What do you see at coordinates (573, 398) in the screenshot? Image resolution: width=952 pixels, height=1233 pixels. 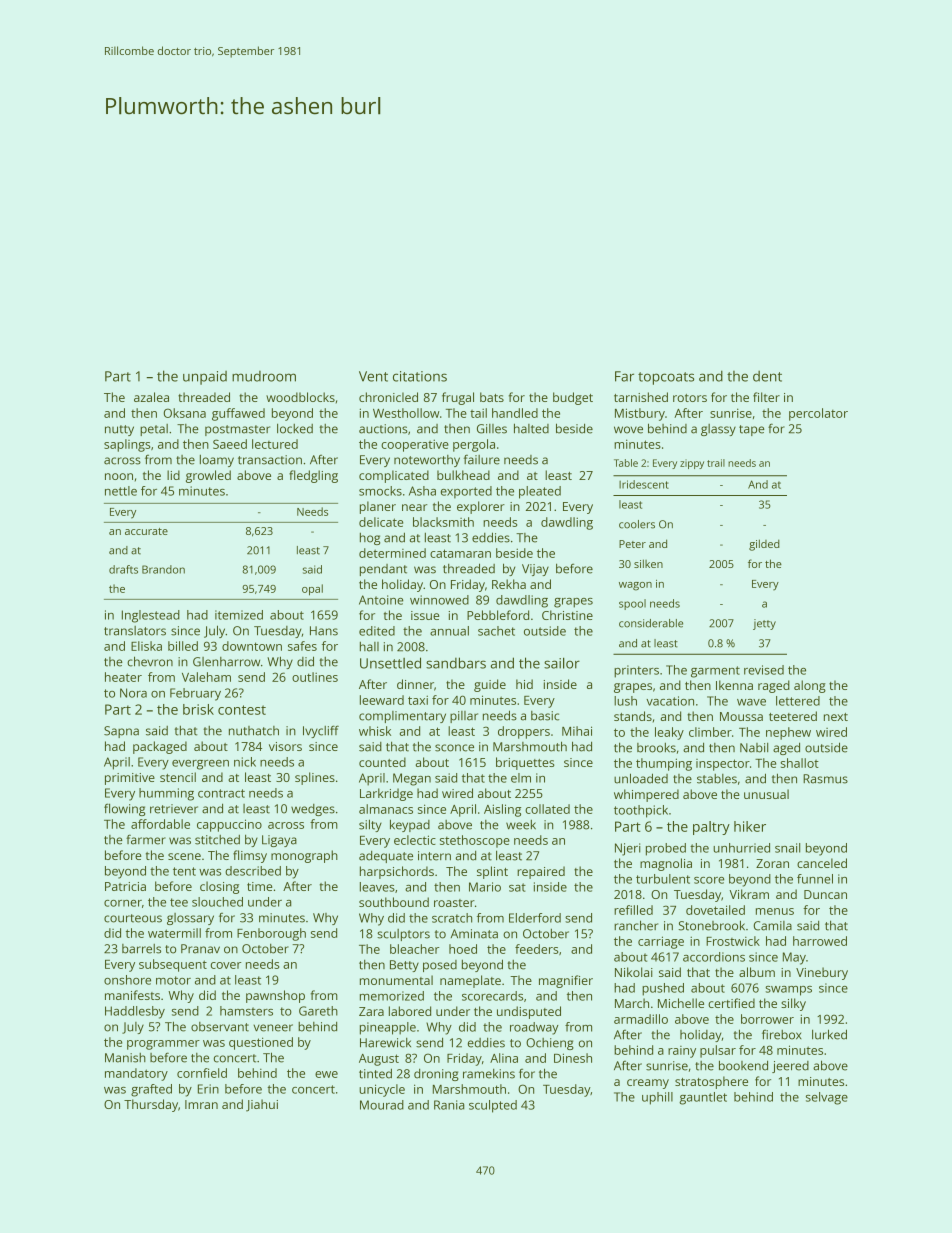 I see `budget` at bounding box center [573, 398].
